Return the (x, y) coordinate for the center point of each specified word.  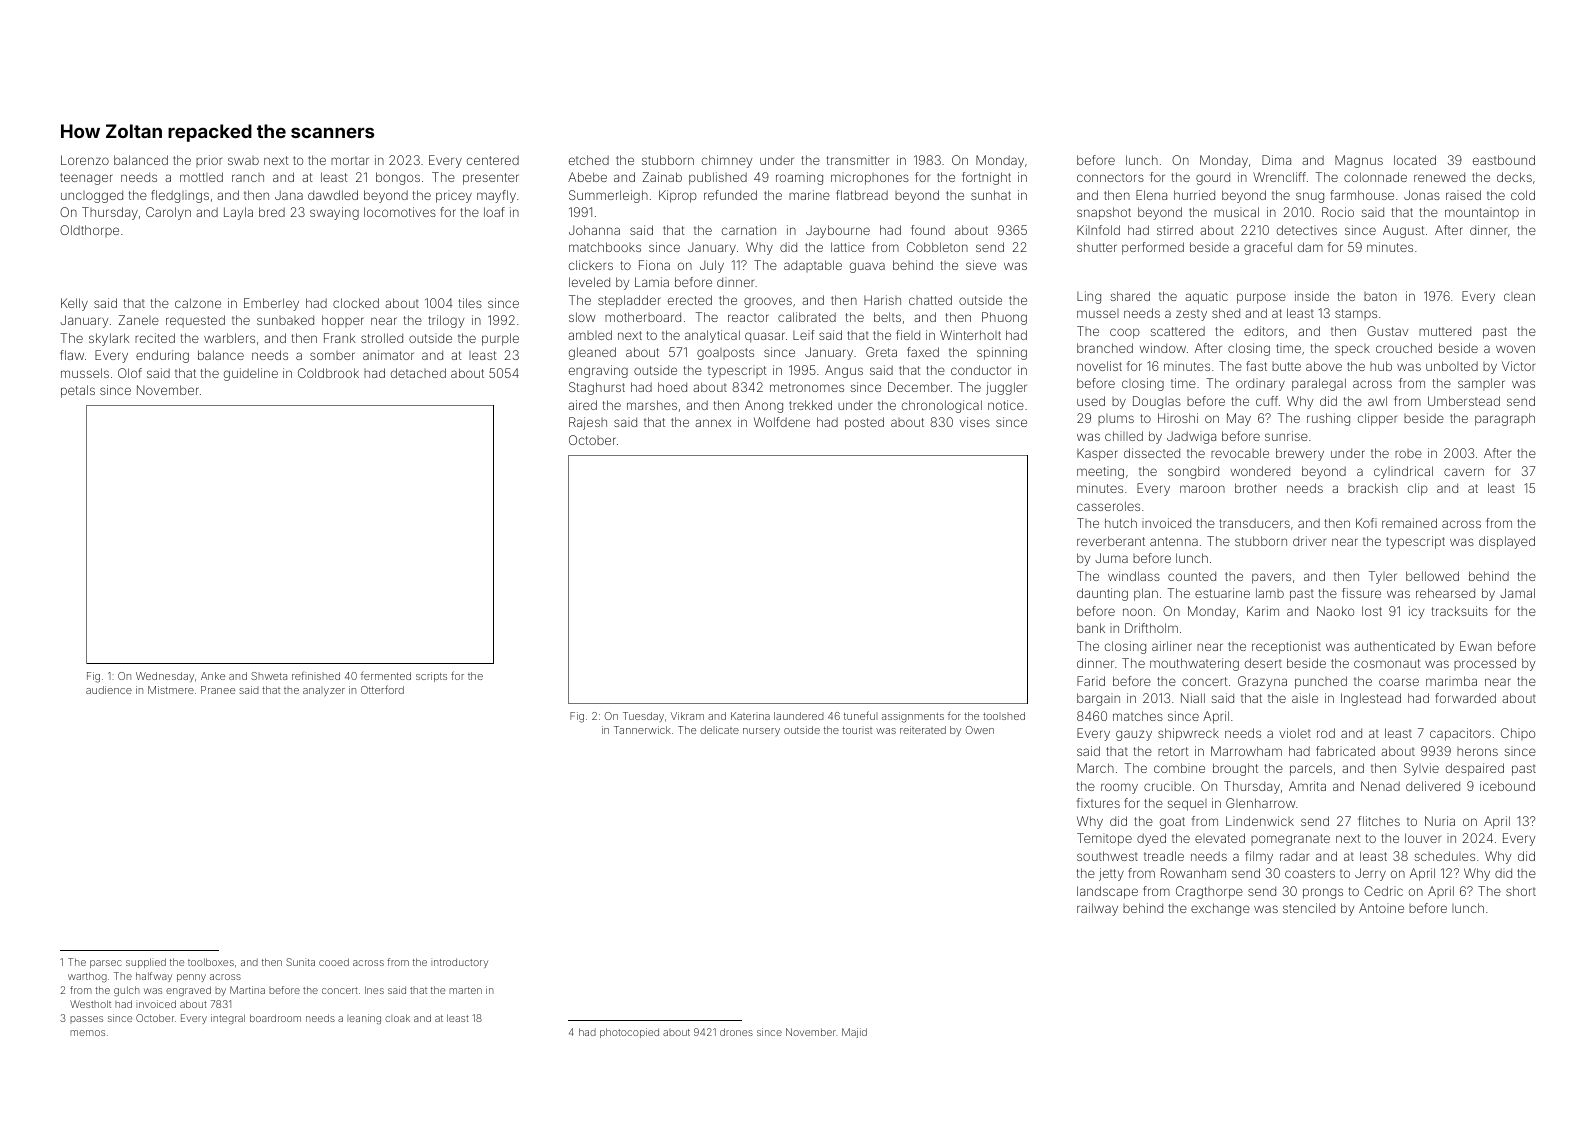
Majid (854, 1033)
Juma (1111, 558)
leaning (364, 1019)
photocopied (629, 1033)
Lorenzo (85, 160)
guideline (251, 374)
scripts (431, 677)
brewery (1300, 454)
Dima (1276, 160)
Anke (213, 676)
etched (589, 160)
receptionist (1286, 647)
